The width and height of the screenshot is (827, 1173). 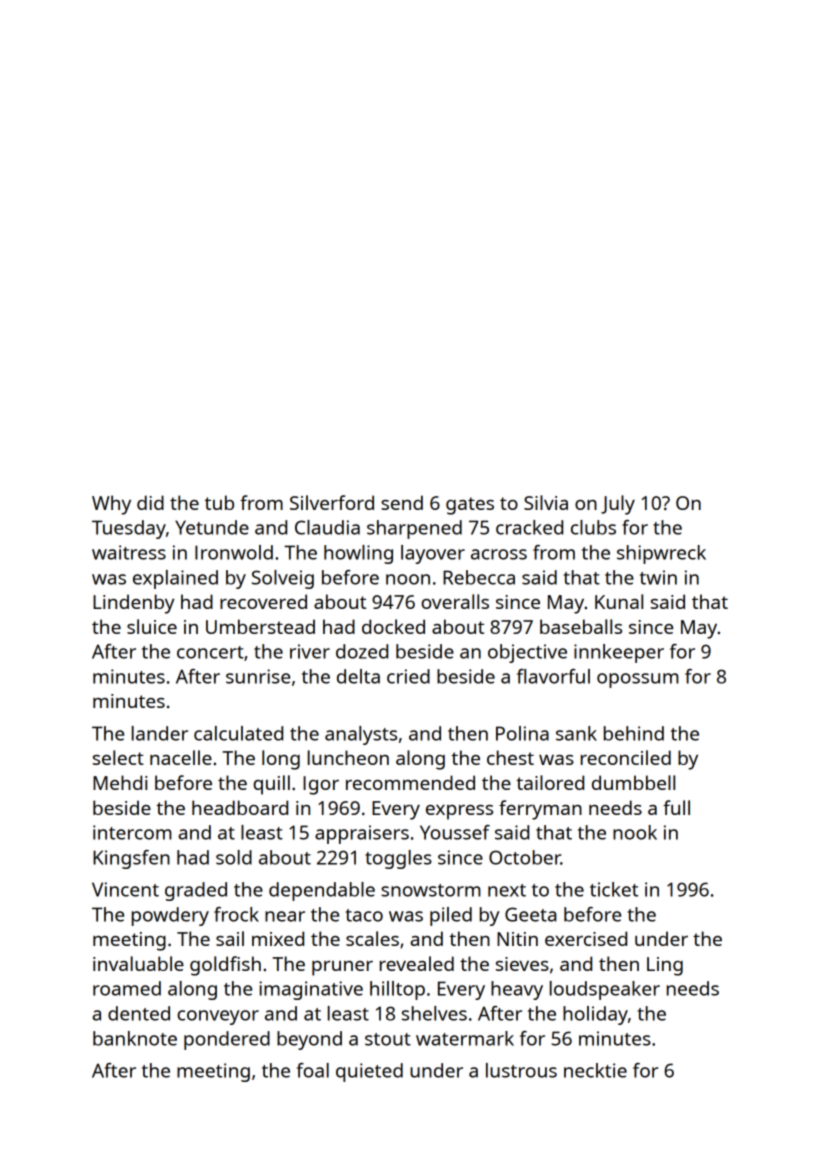 I want to click on full, so click(x=676, y=807).
